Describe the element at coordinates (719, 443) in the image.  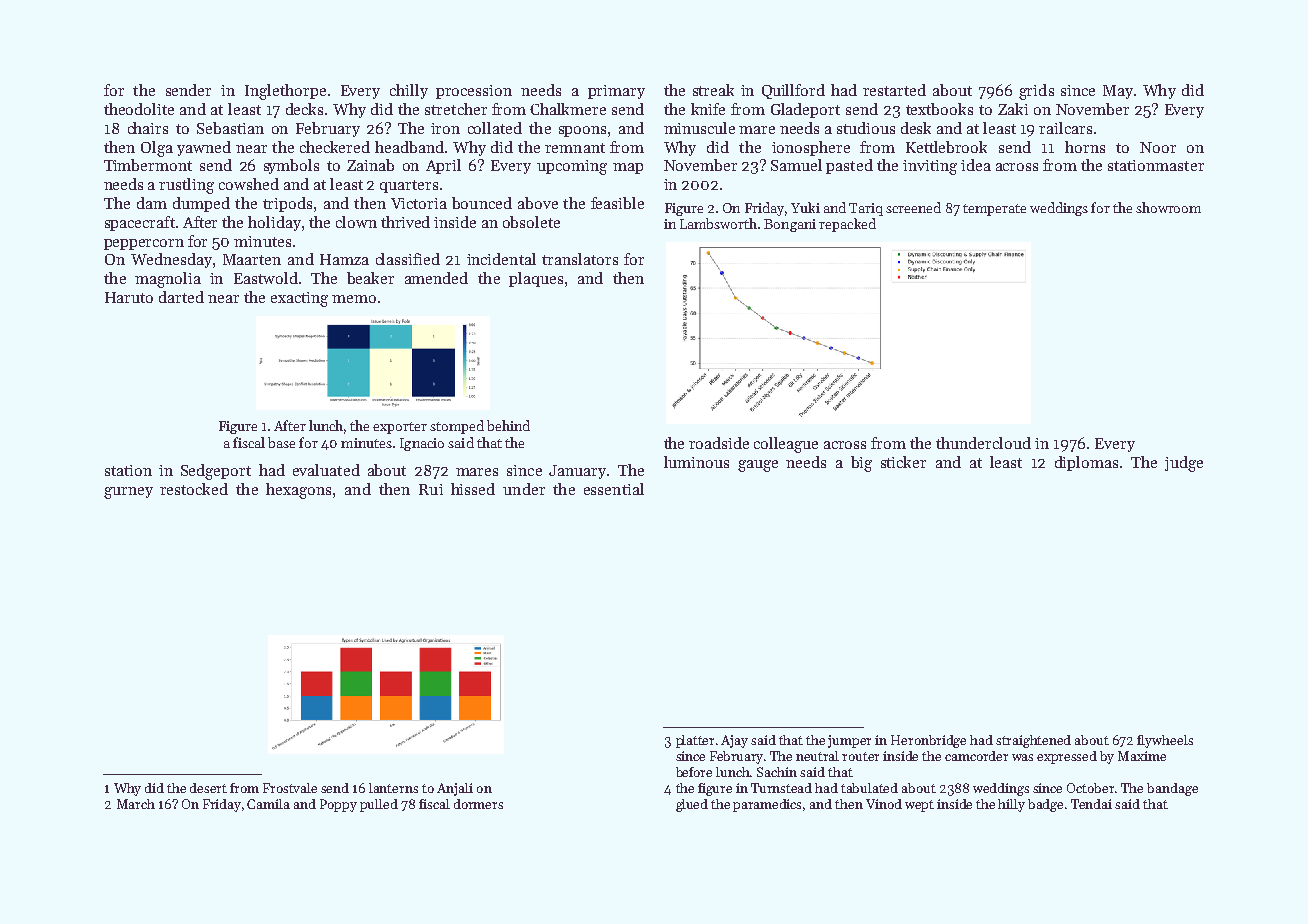
I see `roadside` at that location.
